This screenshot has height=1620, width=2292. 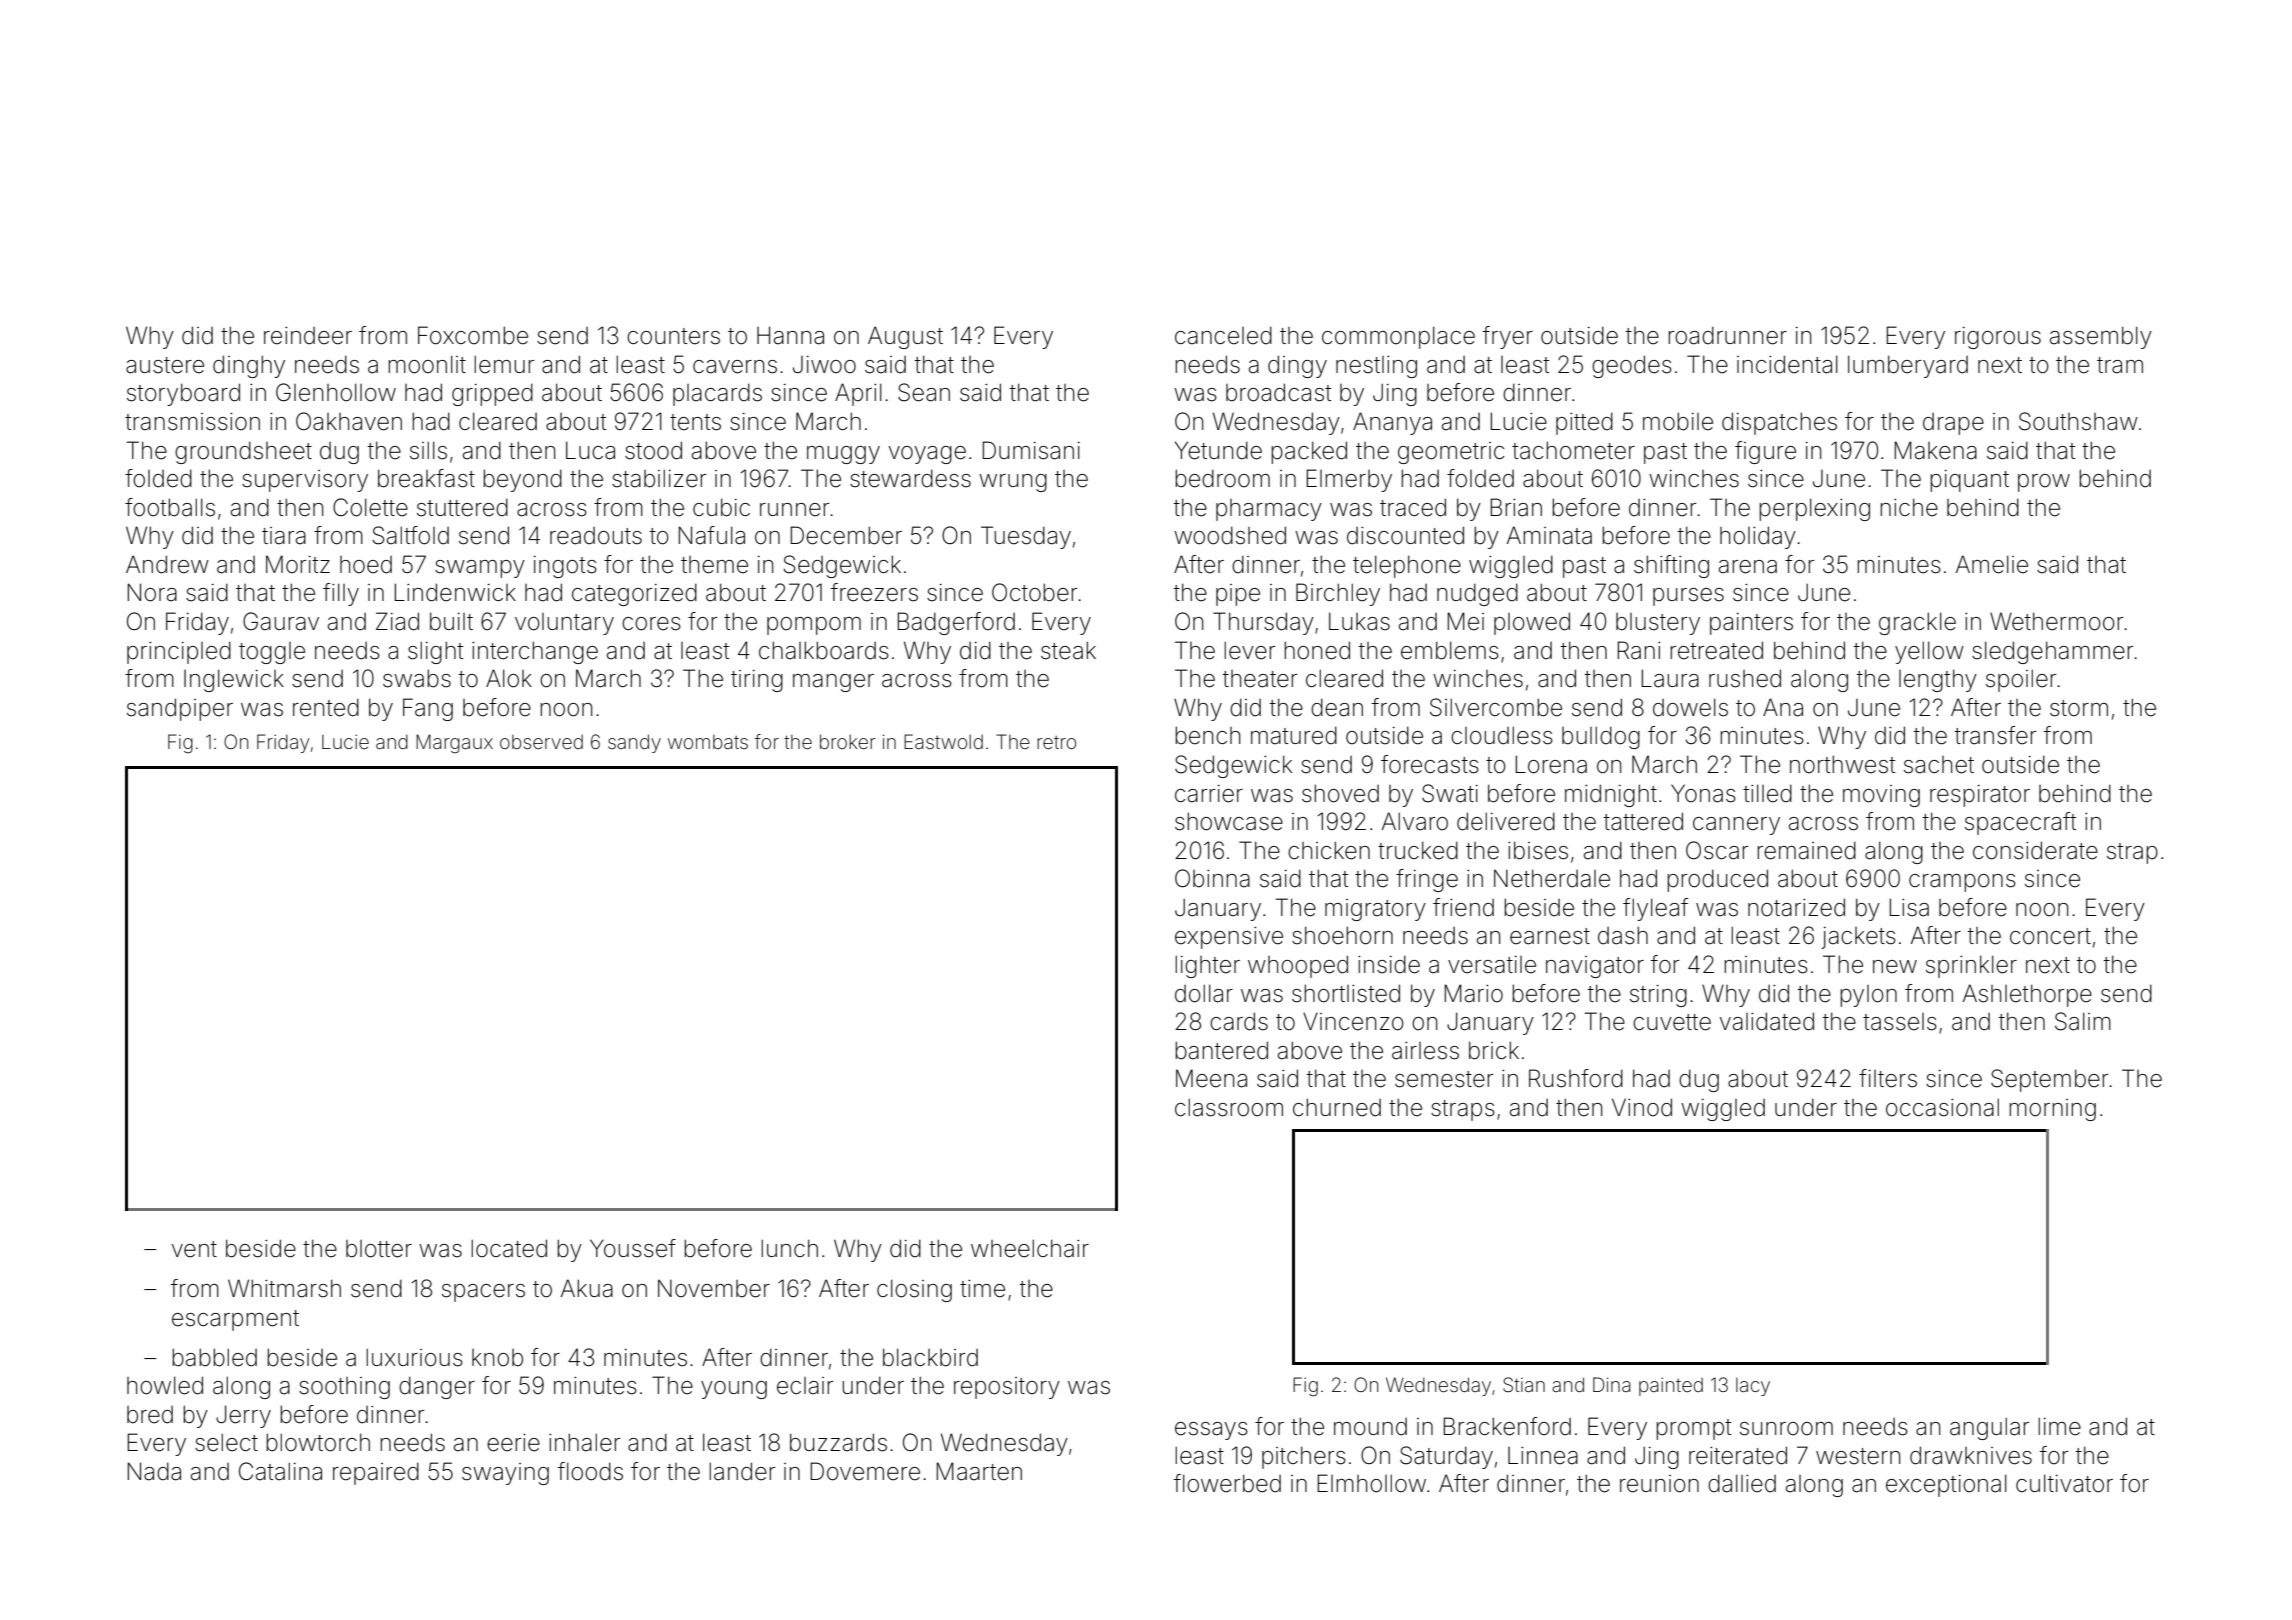 I want to click on blowtorch, so click(x=318, y=1442).
